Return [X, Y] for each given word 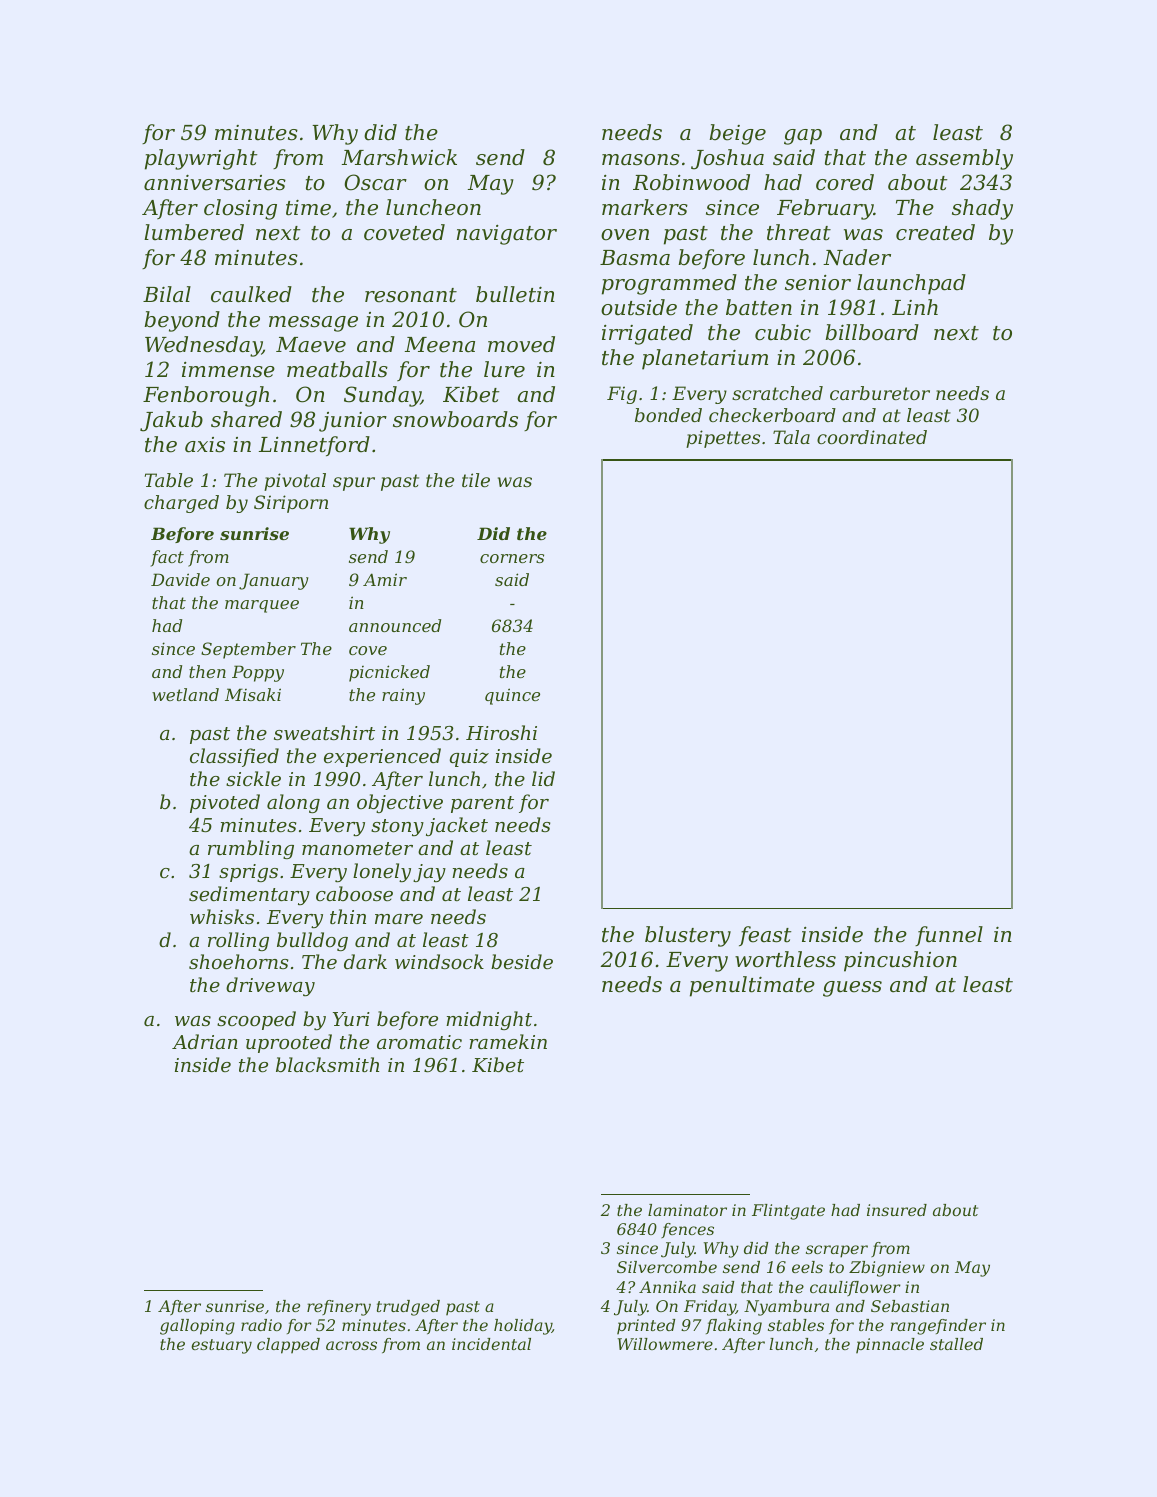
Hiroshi [501, 732]
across [351, 1345]
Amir [385, 579]
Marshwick [399, 157]
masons [641, 160]
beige [737, 134]
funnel [949, 936]
